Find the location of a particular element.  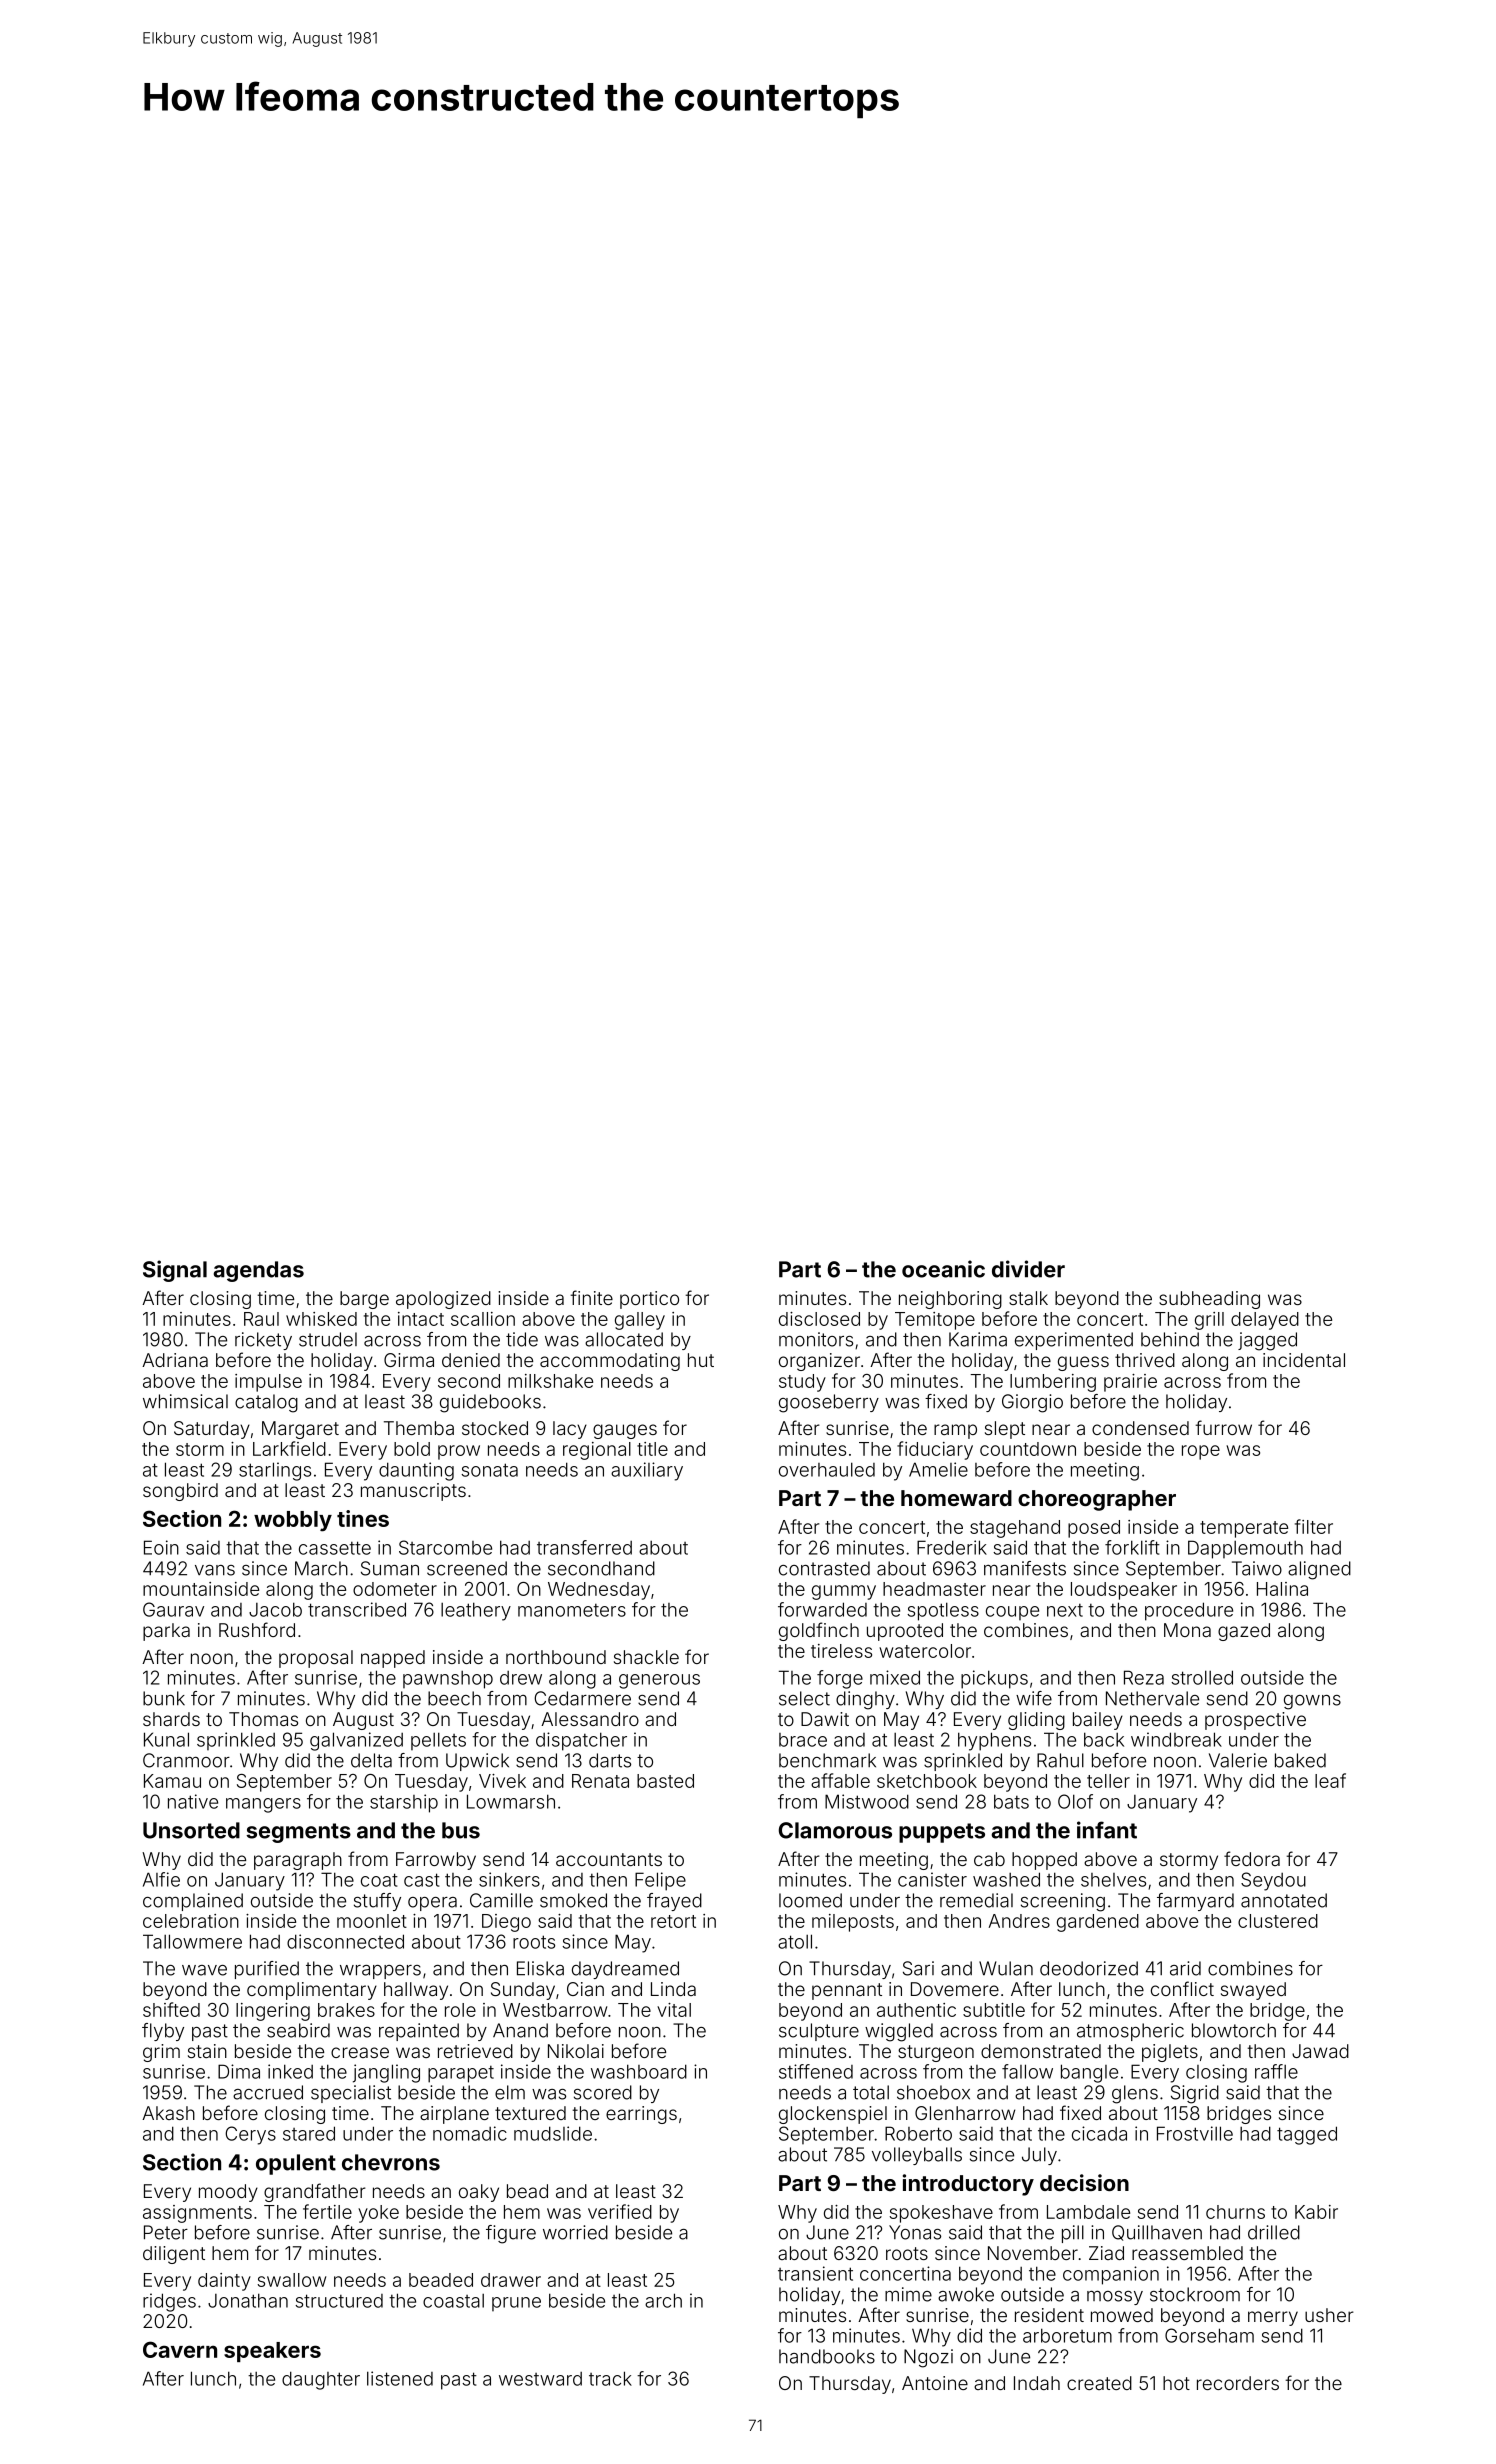

stared is located at coordinates (309, 2133).
